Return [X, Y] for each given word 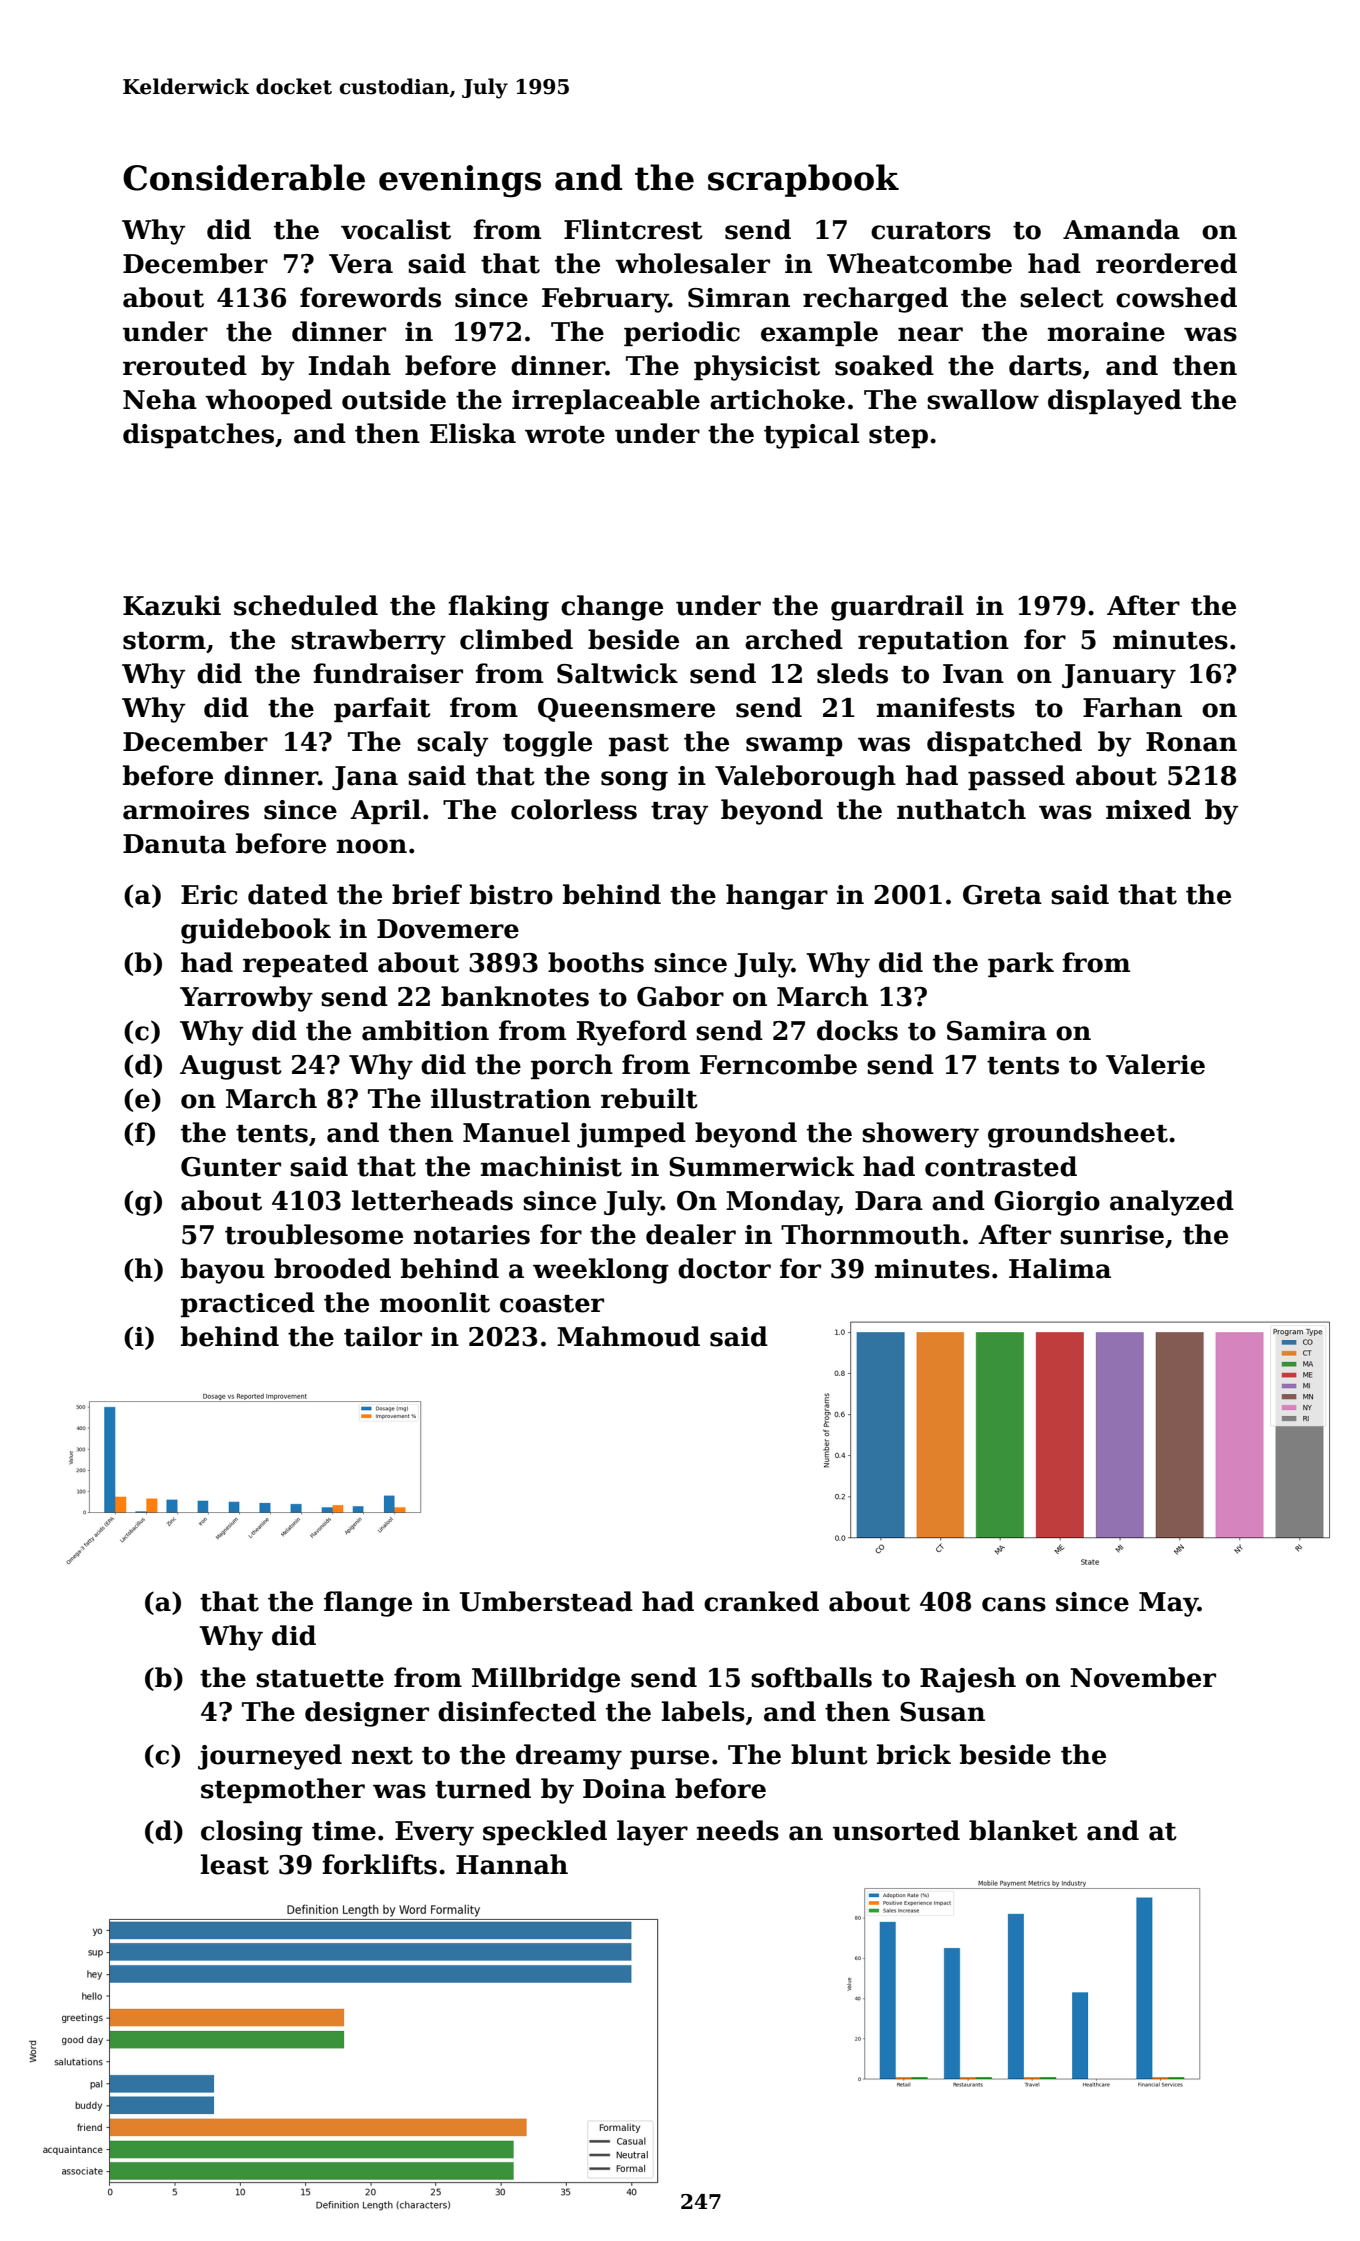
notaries [472, 1235]
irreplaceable [606, 401]
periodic [682, 333]
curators [931, 231]
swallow [983, 399]
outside [394, 399]
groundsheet [1078, 1135]
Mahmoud [628, 1336]
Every [434, 1833]
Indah [350, 365]
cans [1014, 1604]
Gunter [231, 1167]
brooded [332, 1268]
